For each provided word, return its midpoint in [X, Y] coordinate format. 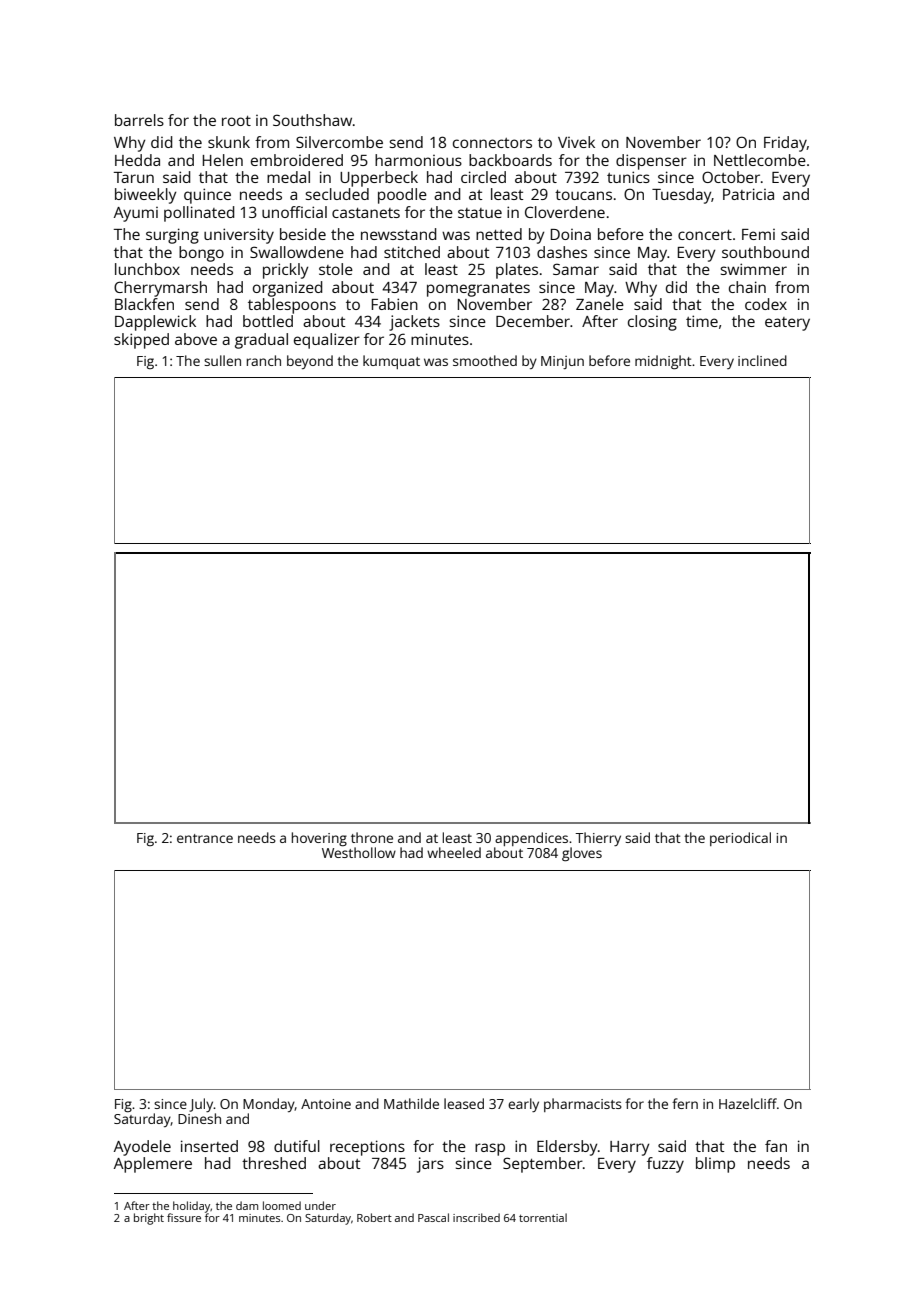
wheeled [454, 852]
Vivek [576, 142]
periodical [740, 839]
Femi [758, 234]
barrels [139, 120]
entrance [205, 838]
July [201, 1105]
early [523, 1105]
